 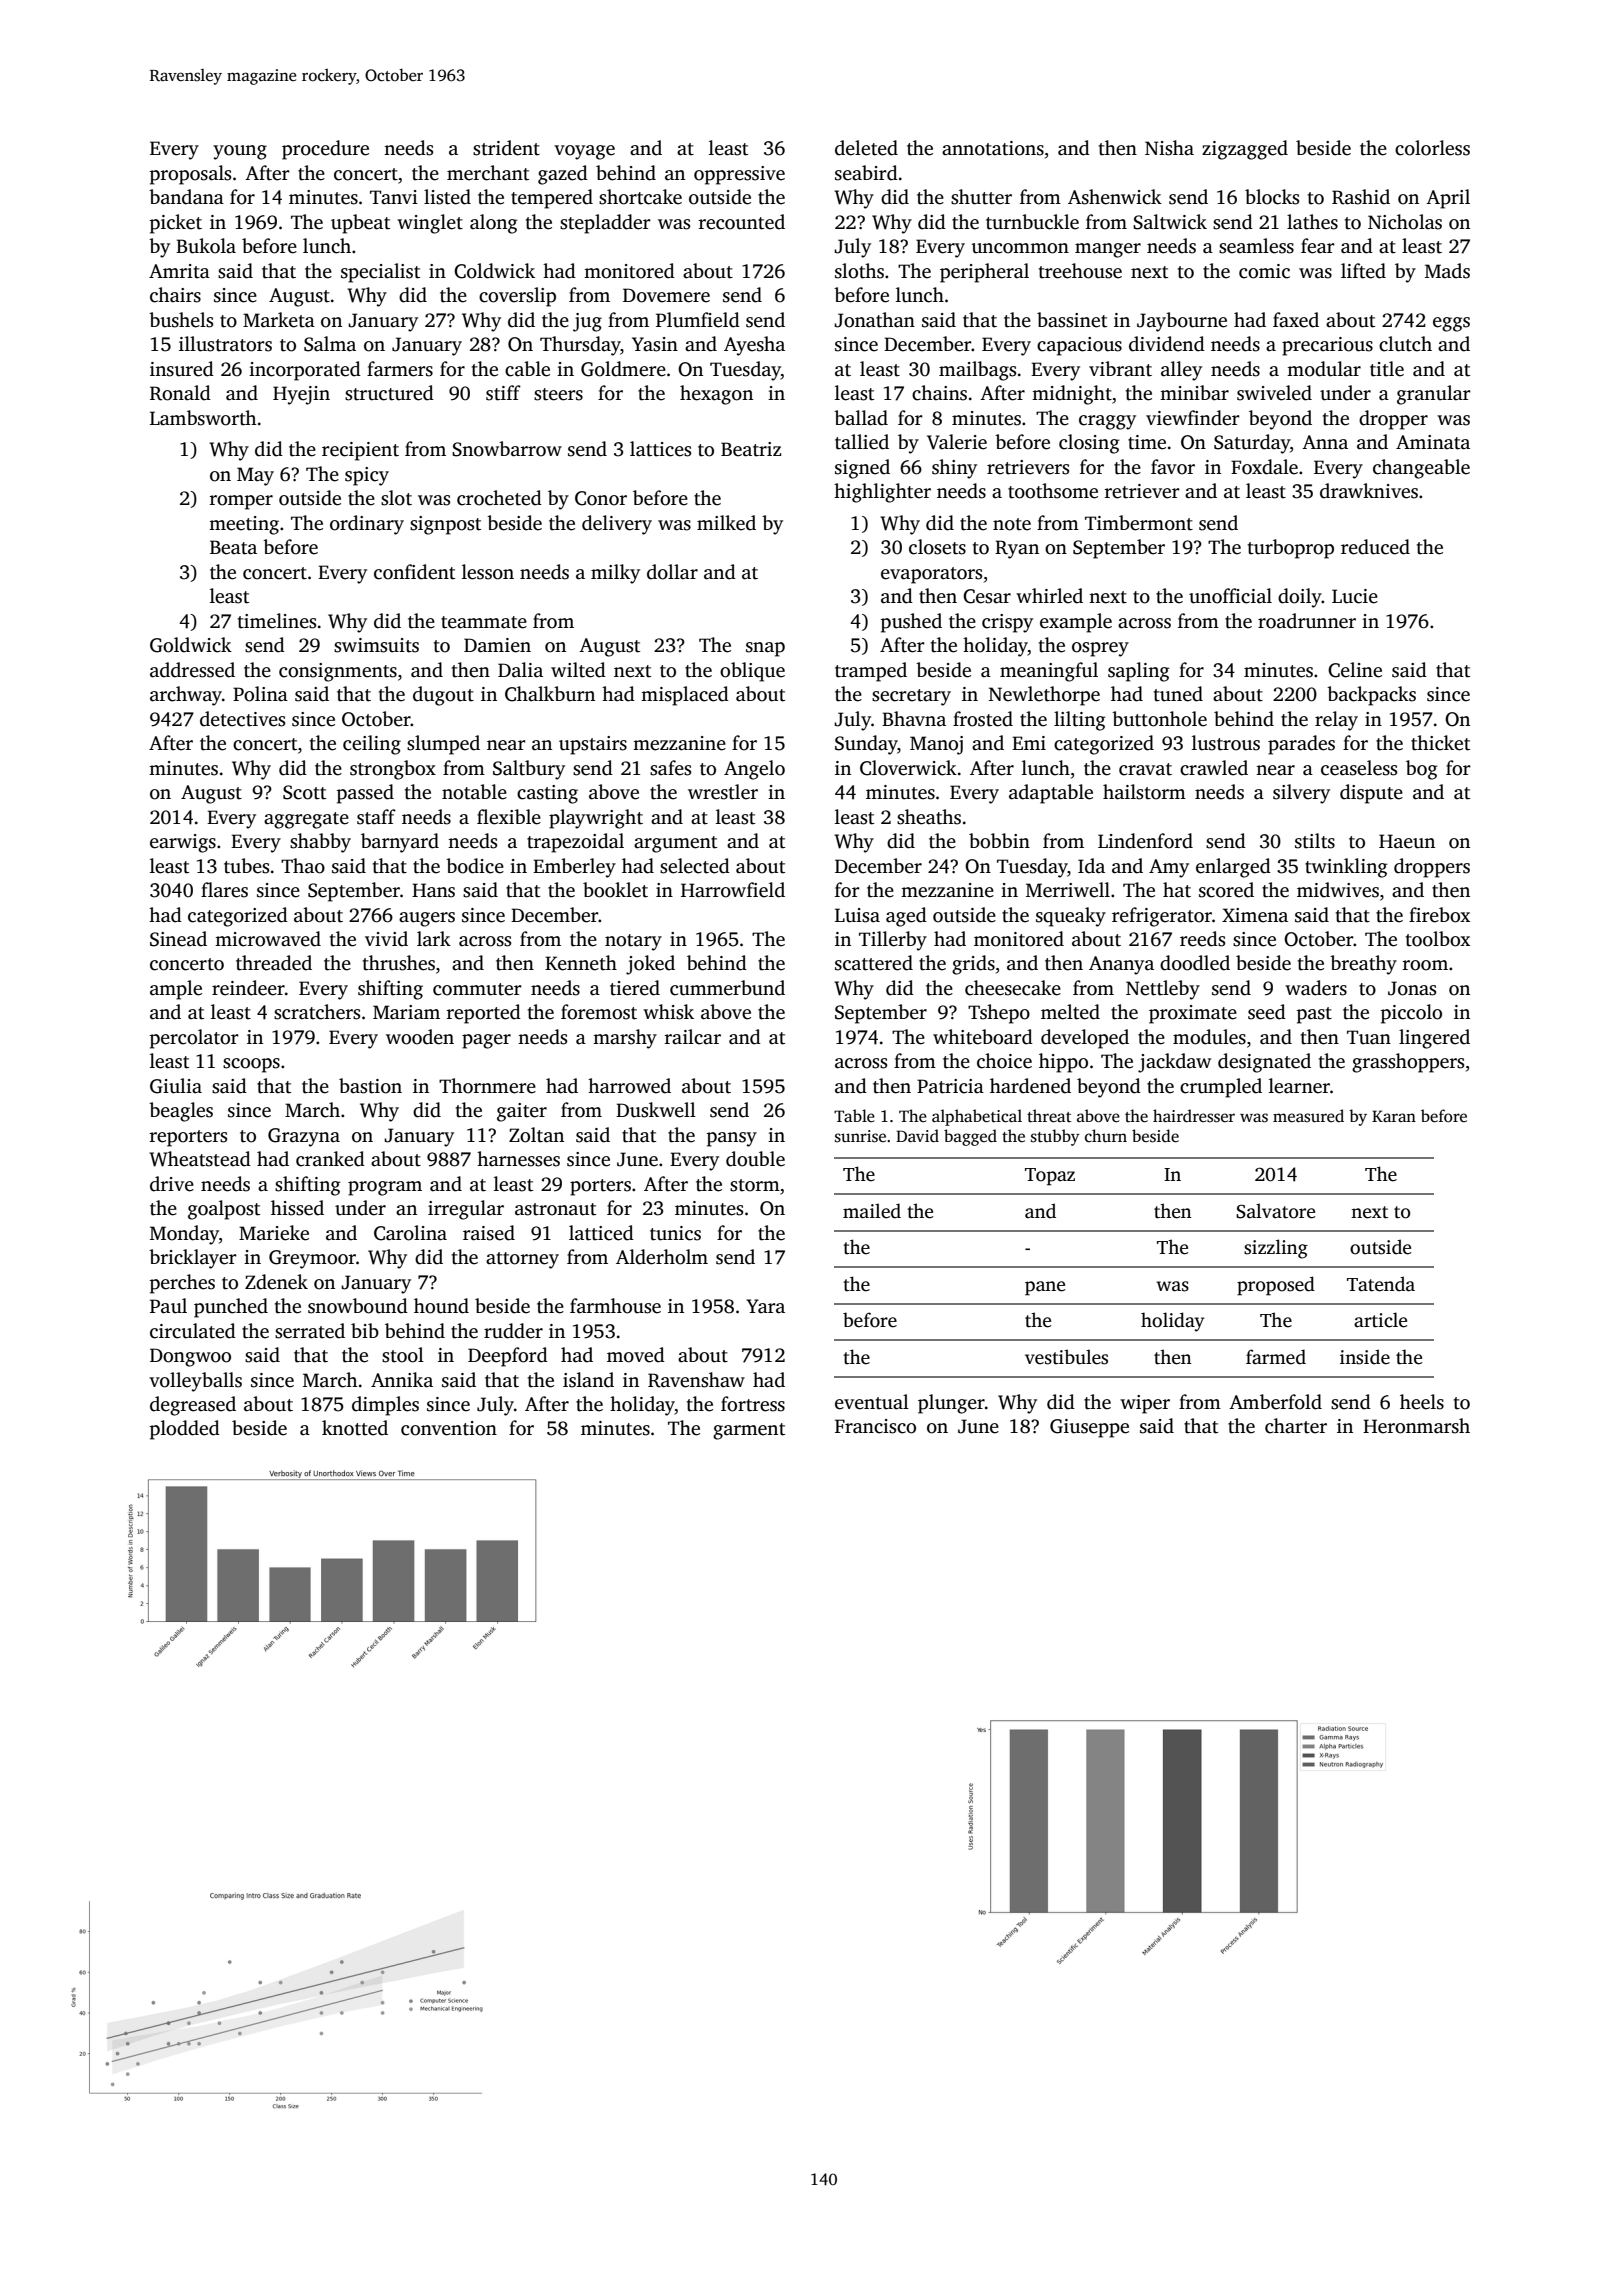 What do you see at coordinates (584, 152) in the document?
I see `voyage` at bounding box center [584, 152].
